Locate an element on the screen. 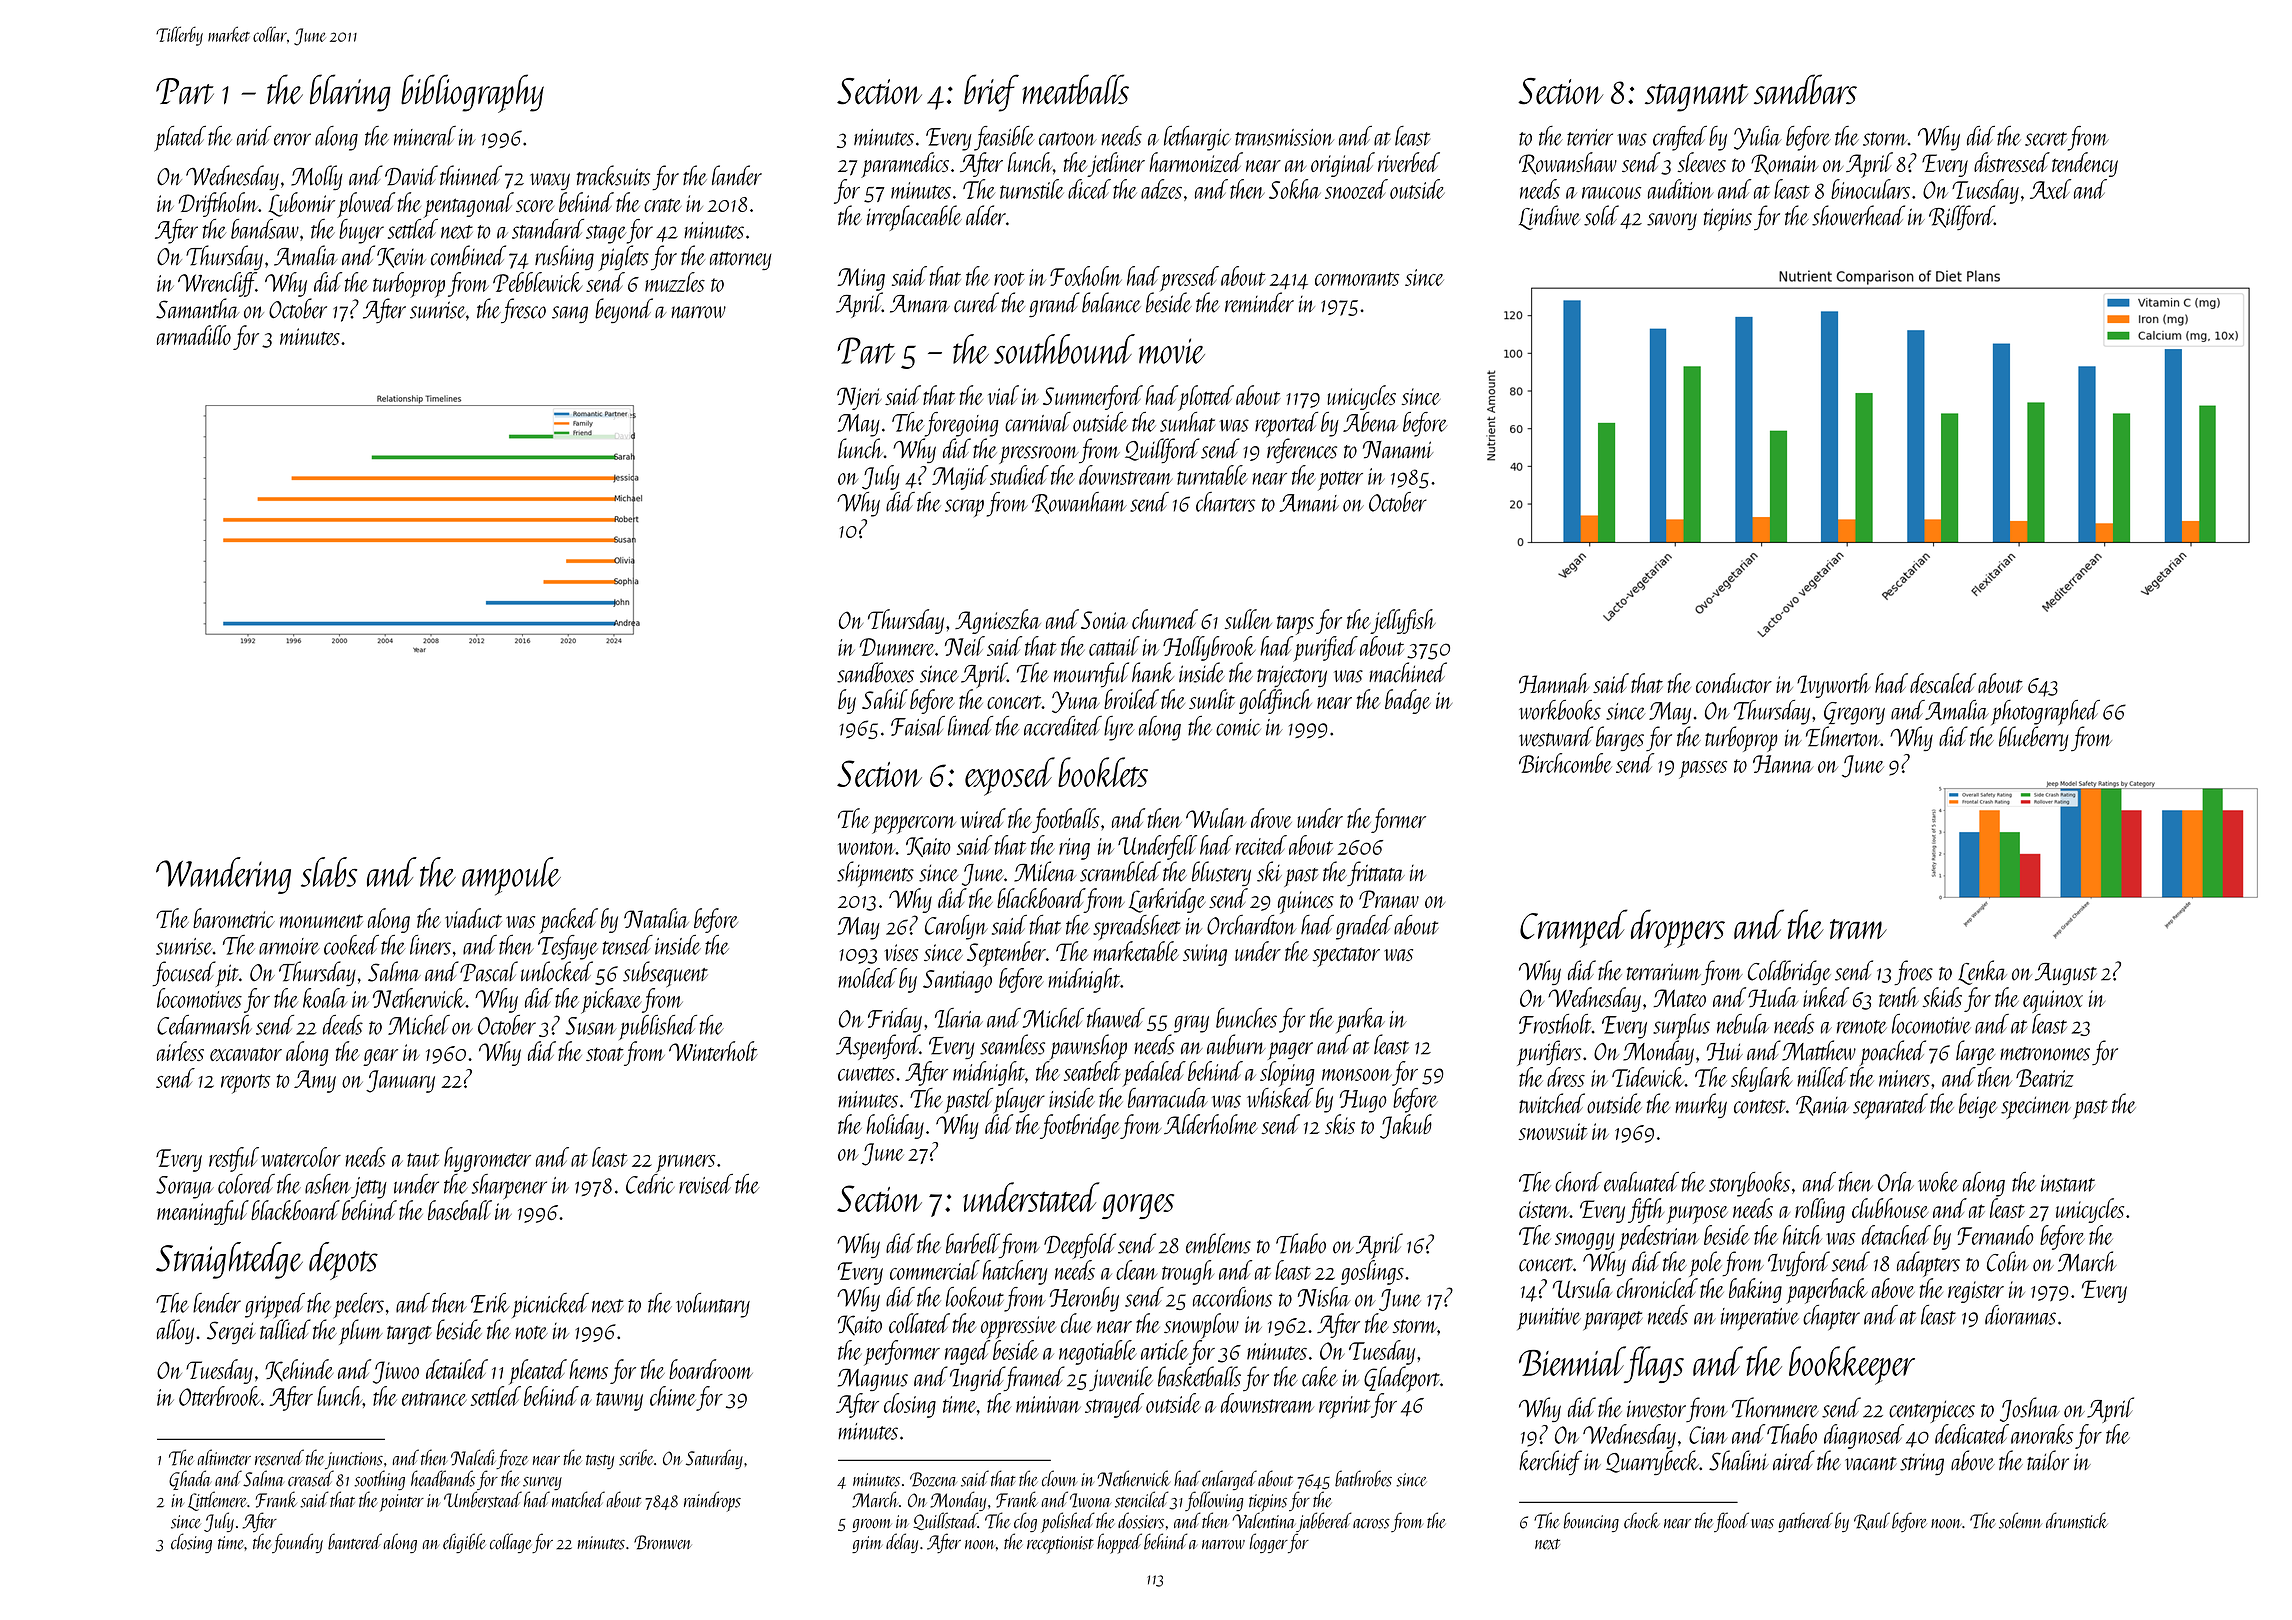  limed is located at coordinates (970, 726).
